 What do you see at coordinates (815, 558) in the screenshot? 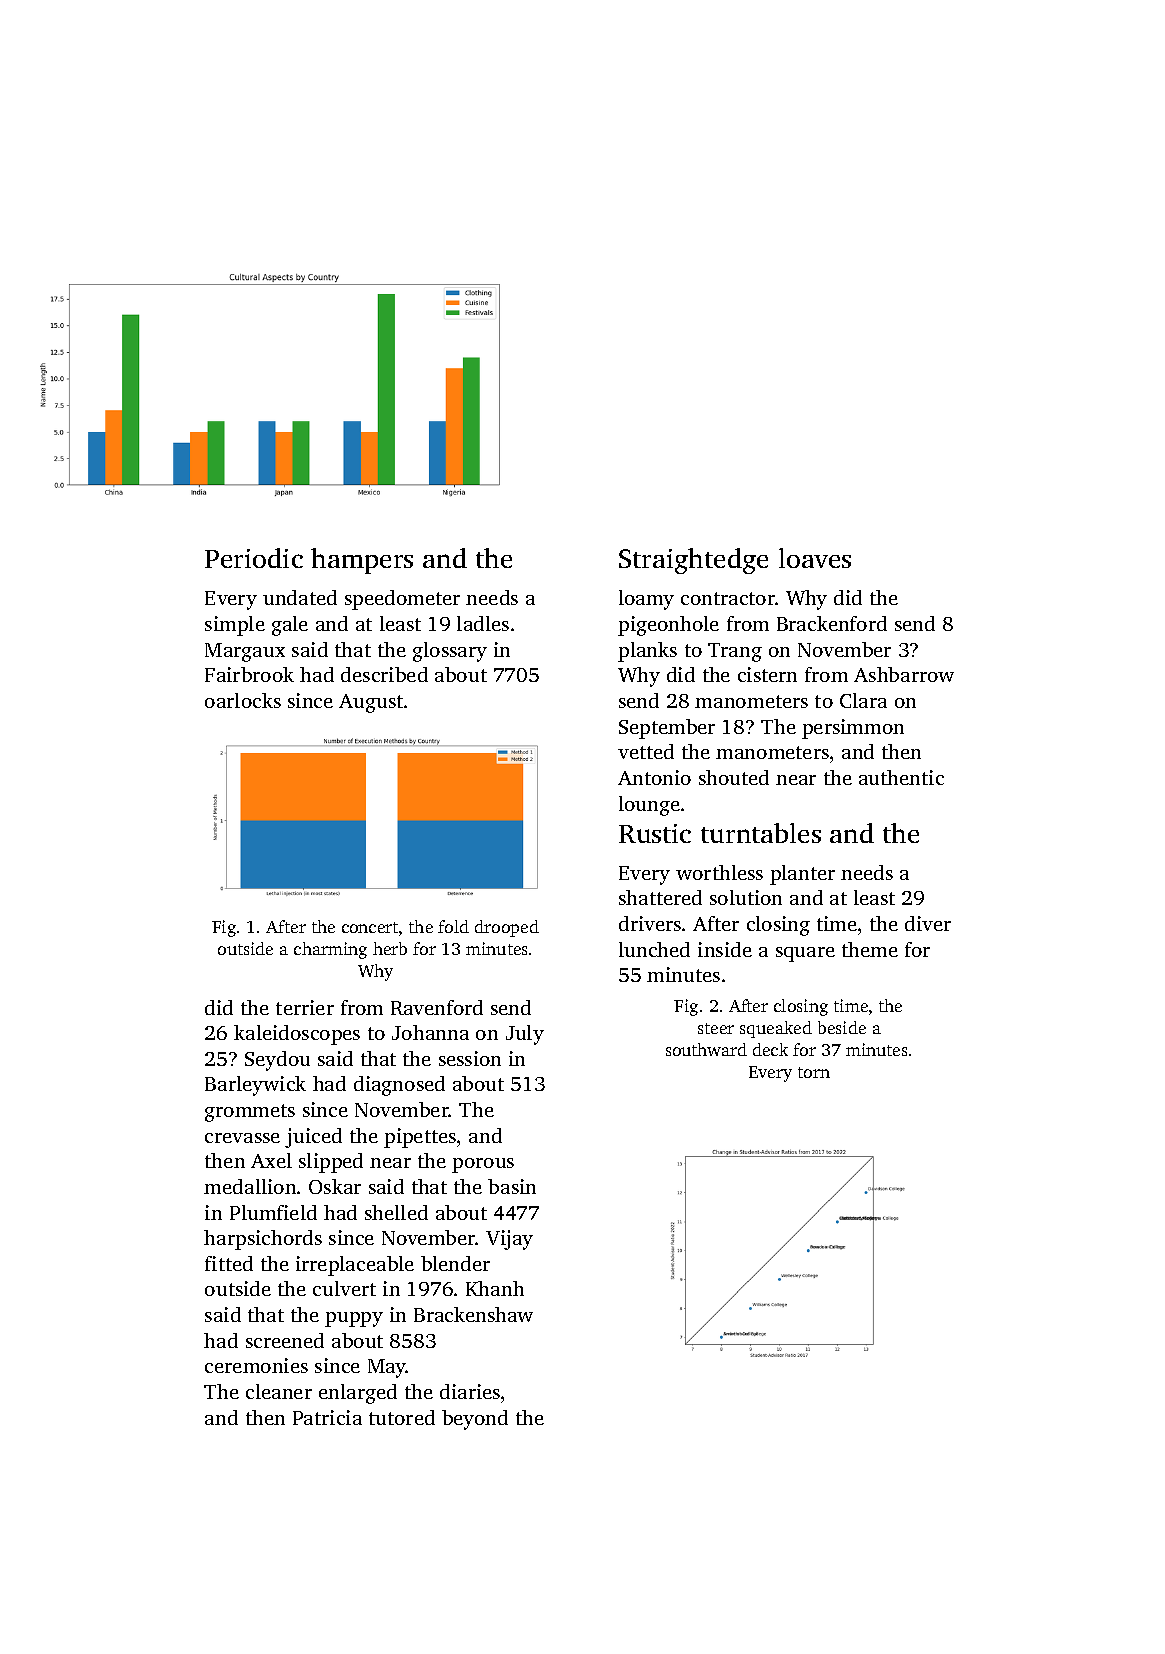
I see `loaves` at bounding box center [815, 558].
